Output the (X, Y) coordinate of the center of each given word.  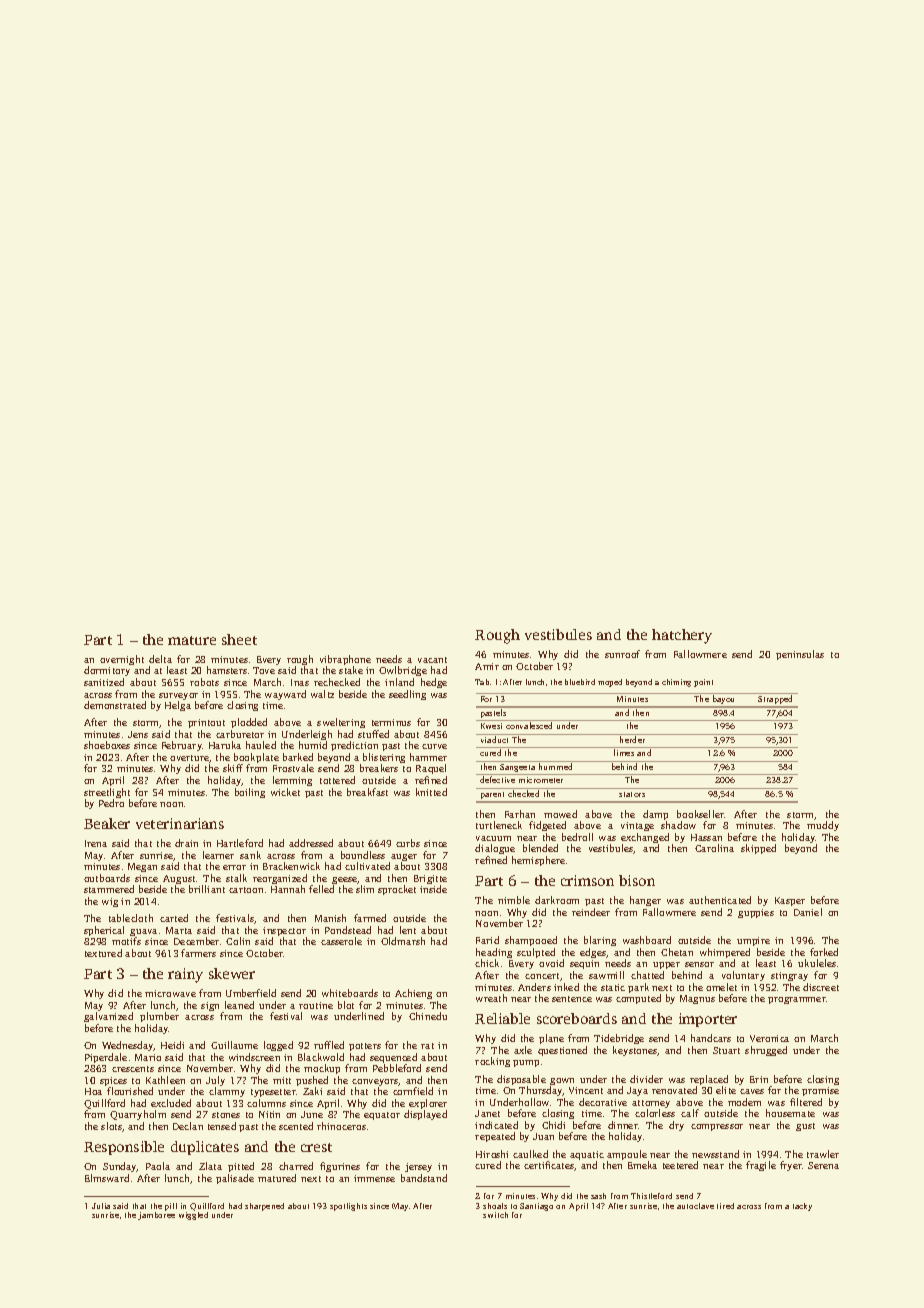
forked (824, 952)
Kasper (790, 901)
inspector (284, 931)
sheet (239, 639)
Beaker (107, 823)
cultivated (367, 866)
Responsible (124, 1148)
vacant (432, 660)
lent (408, 930)
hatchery (682, 636)
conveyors (375, 1082)
